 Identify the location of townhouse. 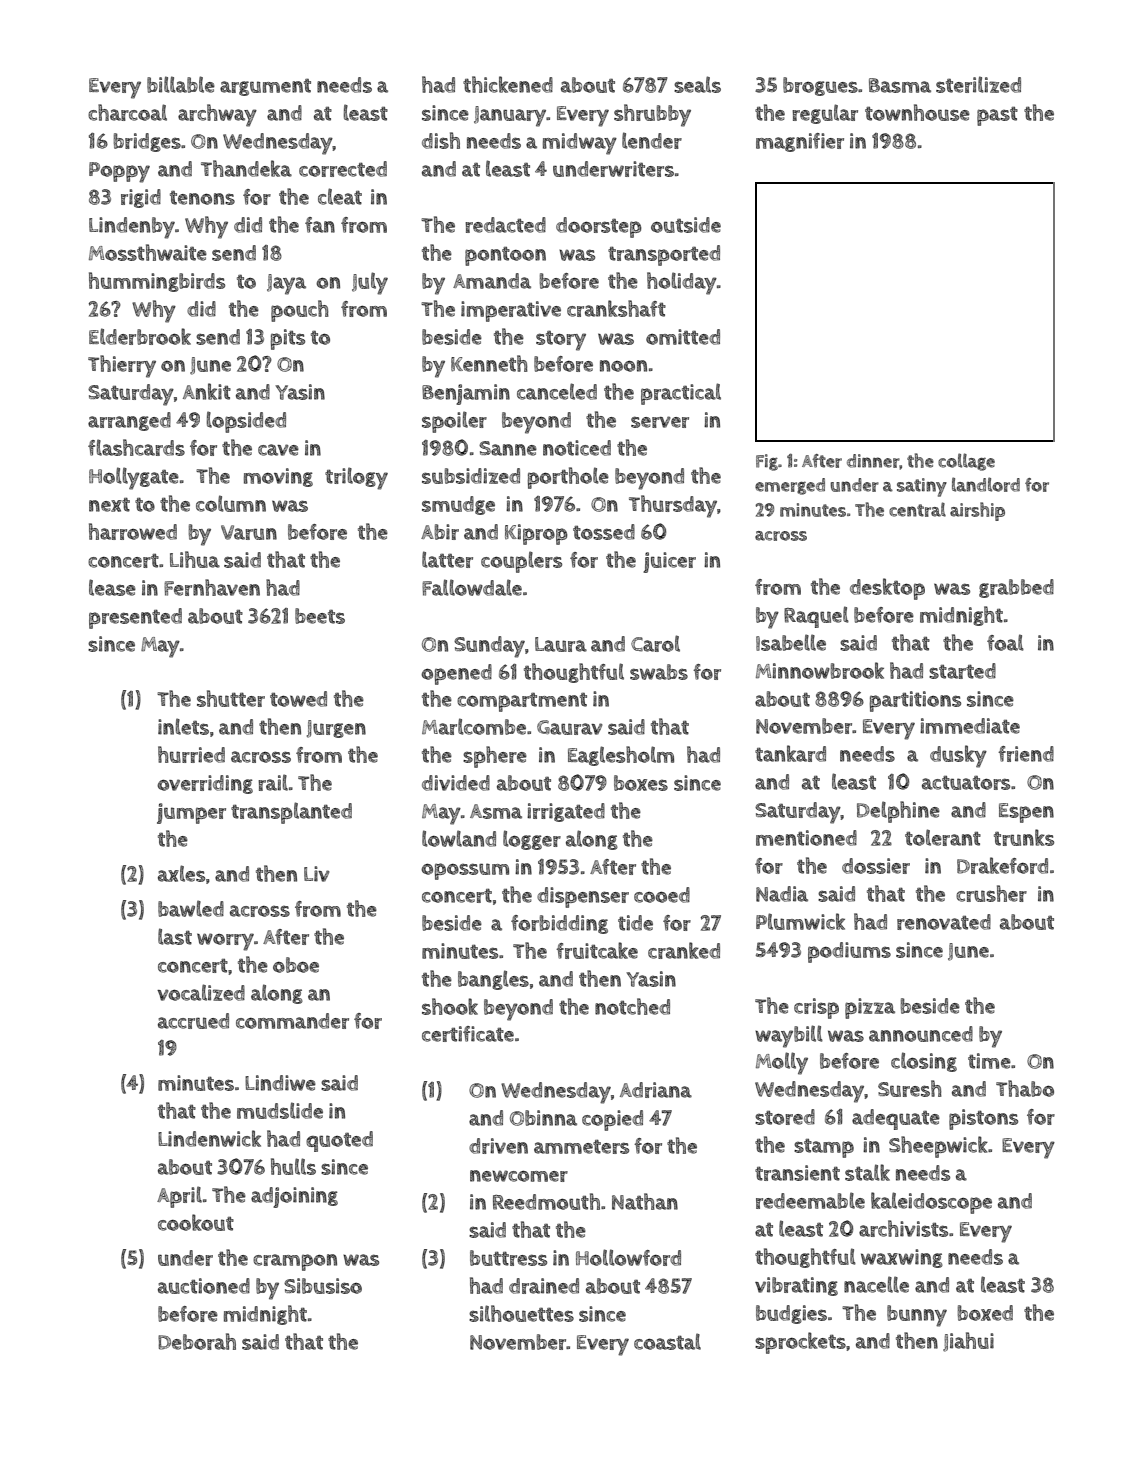
(917, 112).
